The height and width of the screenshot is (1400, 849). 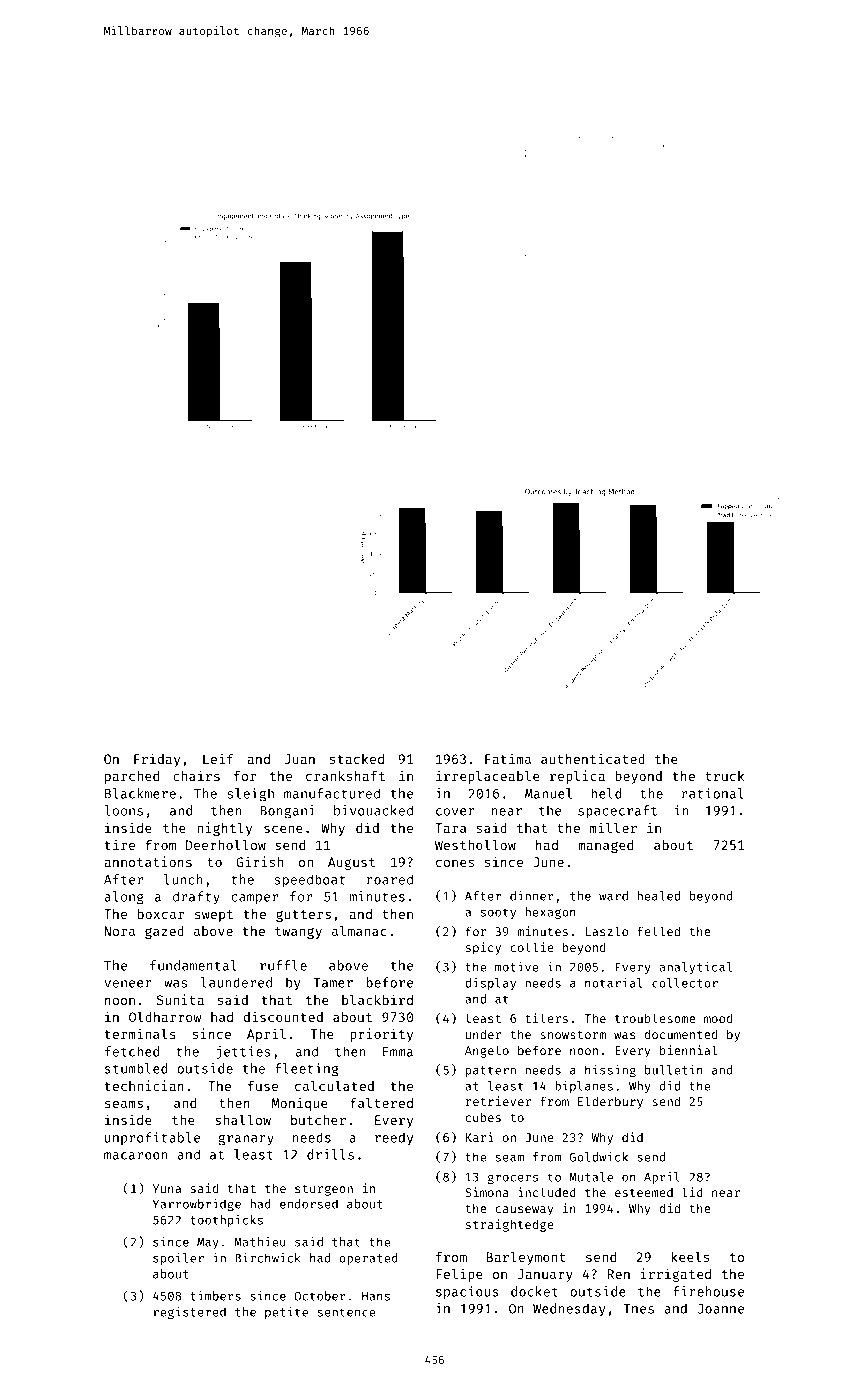 What do you see at coordinates (610, 1102) in the screenshot?
I see `Elderbury` at bounding box center [610, 1102].
